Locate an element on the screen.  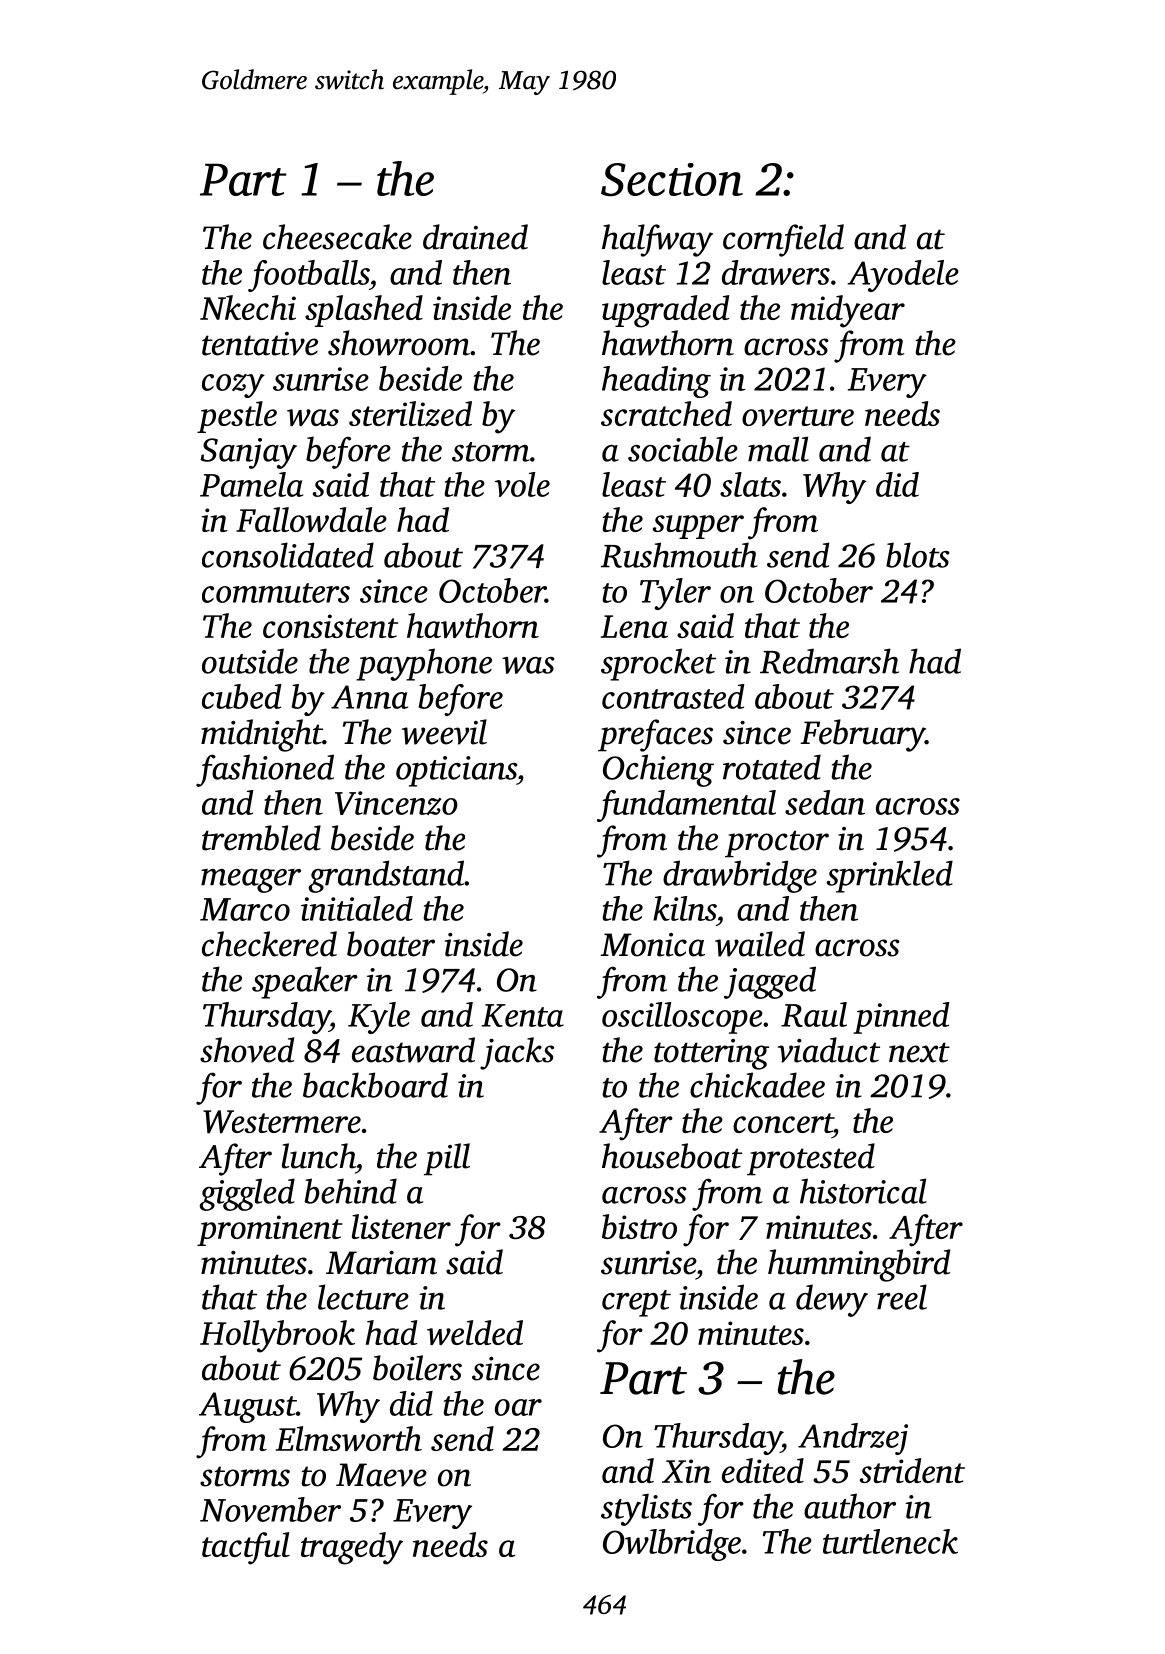
Section is located at coordinates (672, 180).
